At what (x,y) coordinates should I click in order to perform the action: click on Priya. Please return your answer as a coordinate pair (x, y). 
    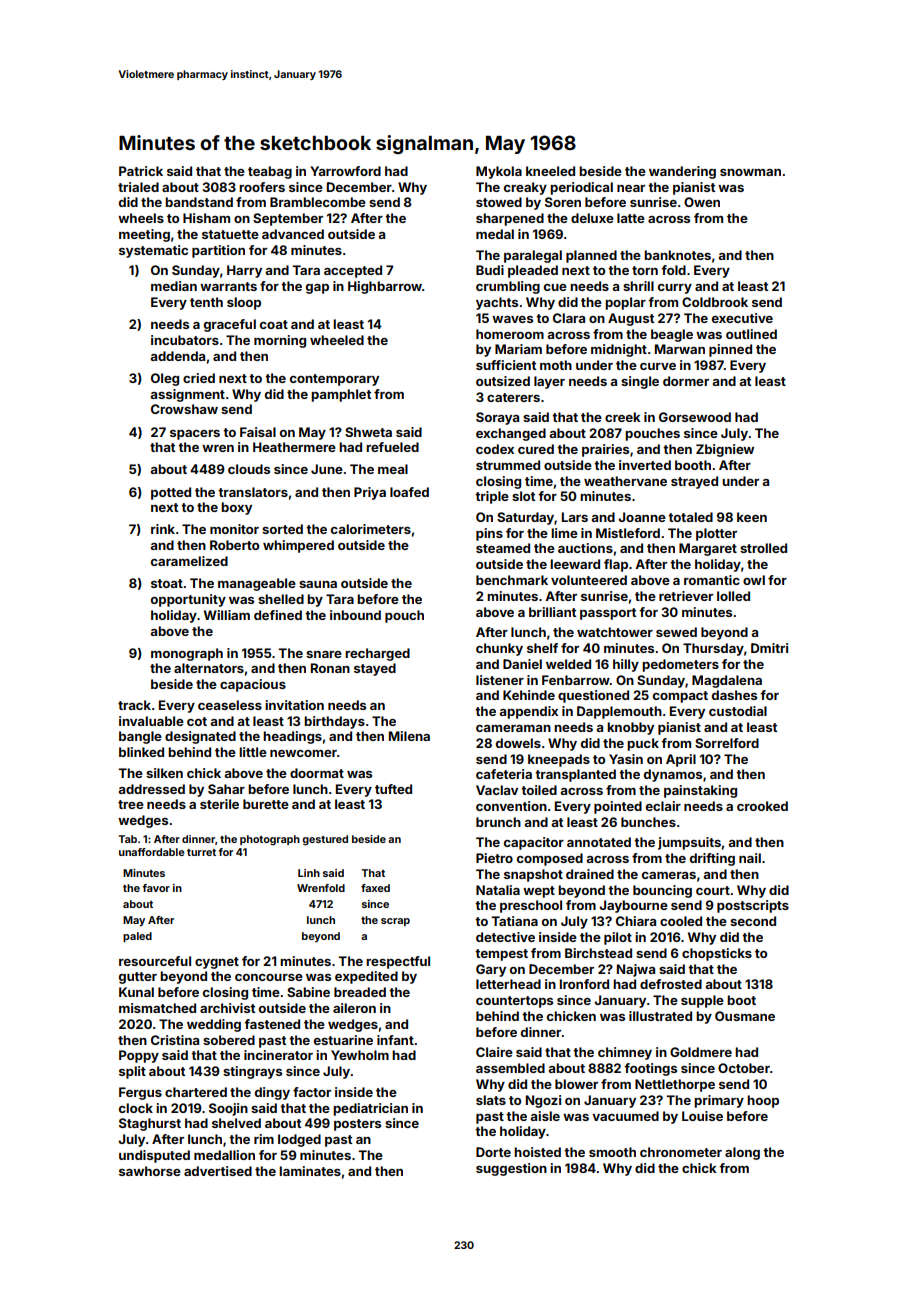
    Looking at the image, I should click on (370, 493).
